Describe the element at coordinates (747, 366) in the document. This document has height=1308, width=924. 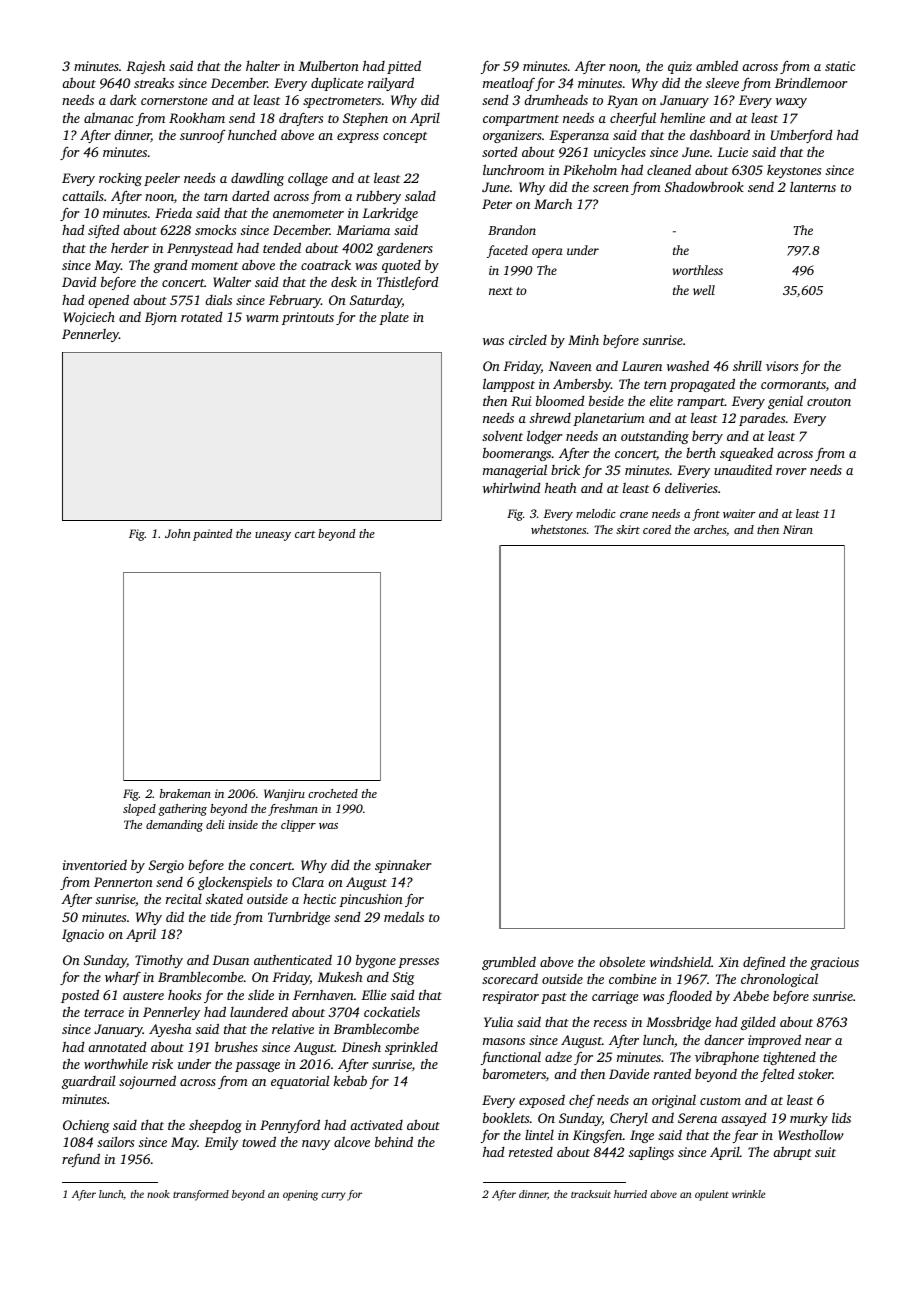
I see `shrill` at that location.
